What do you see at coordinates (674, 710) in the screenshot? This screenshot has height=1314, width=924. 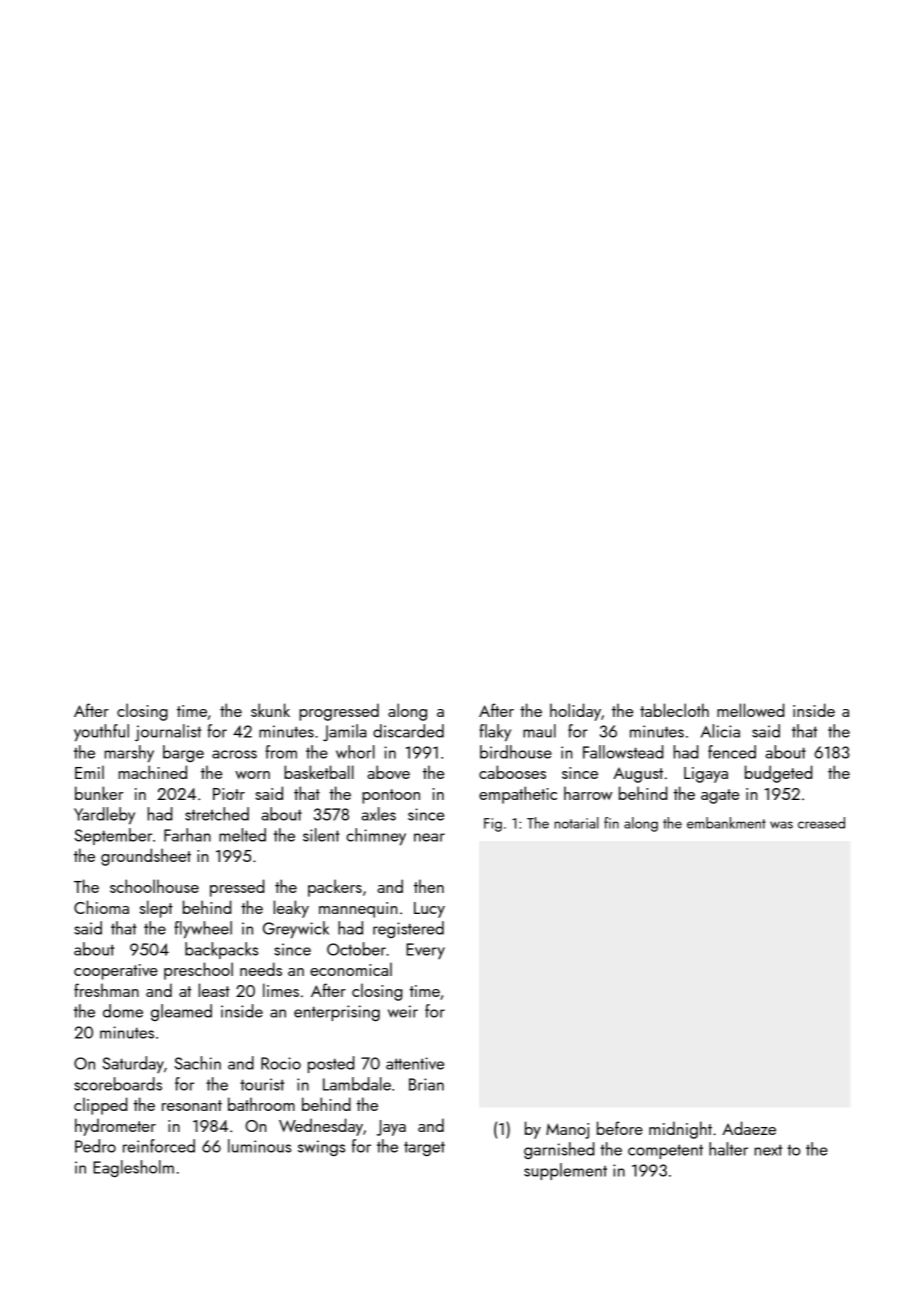 I see `tablecloth` at bounding box center [674, 710].
